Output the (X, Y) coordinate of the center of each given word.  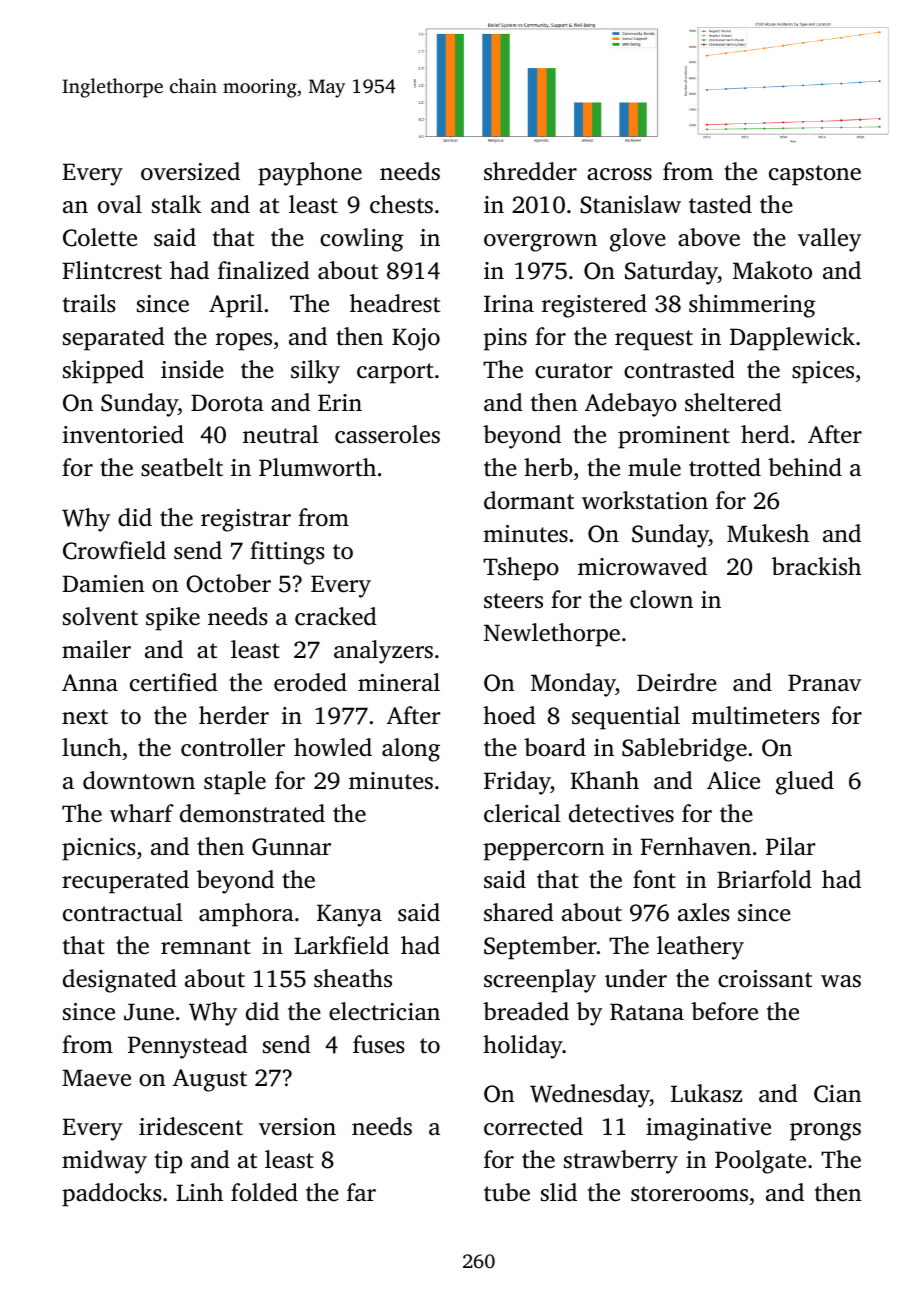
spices (823, 372)
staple (235, 783)
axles (704, 912)
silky (315, 372)
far (361, 1192)
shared (519, 912)
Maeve (96, 1078)
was (841, 981)
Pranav (824, 683)
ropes (244, 342)
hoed (509, 715)
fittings (287, 553)
